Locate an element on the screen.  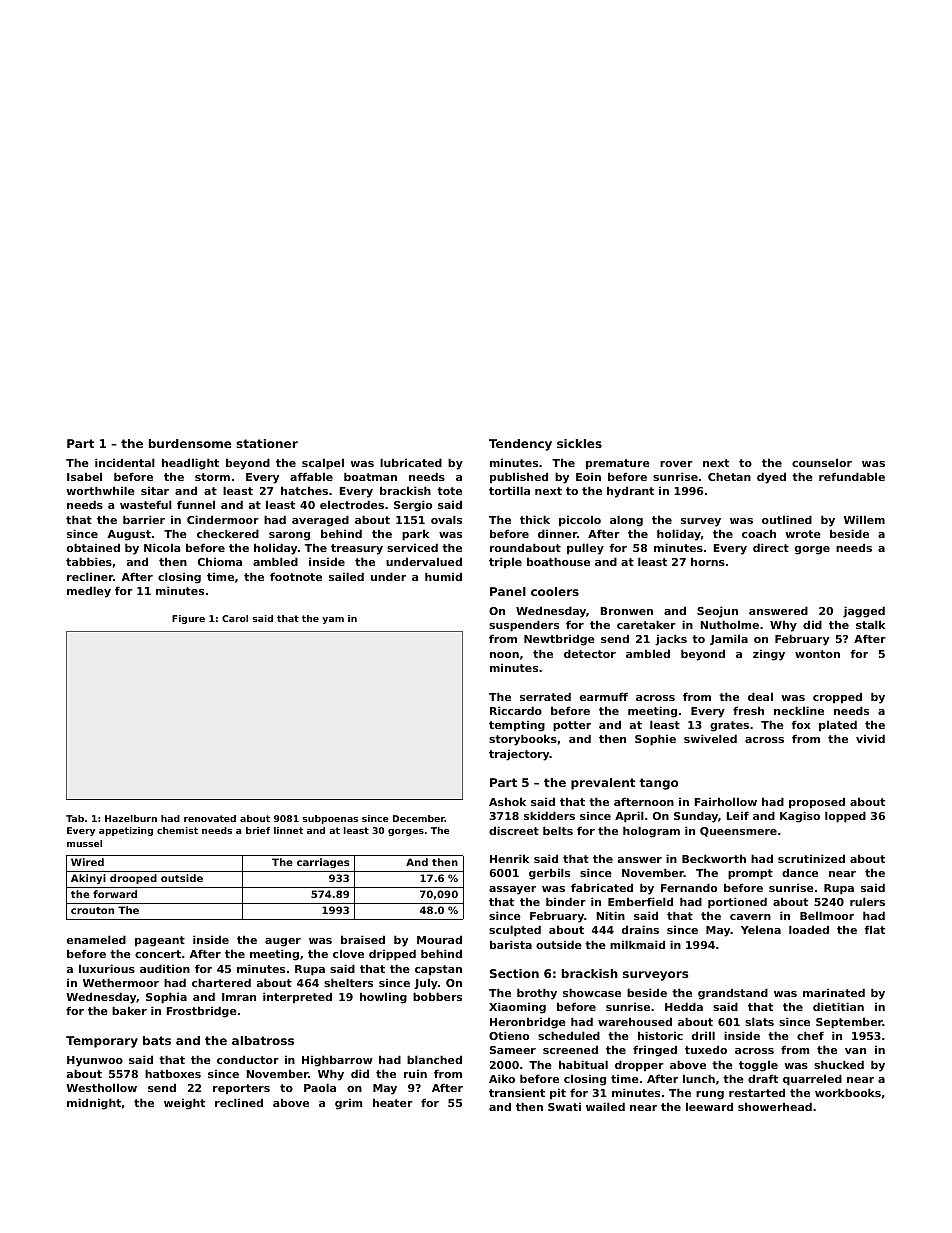
jacks is located at coordinates (671, 640).
